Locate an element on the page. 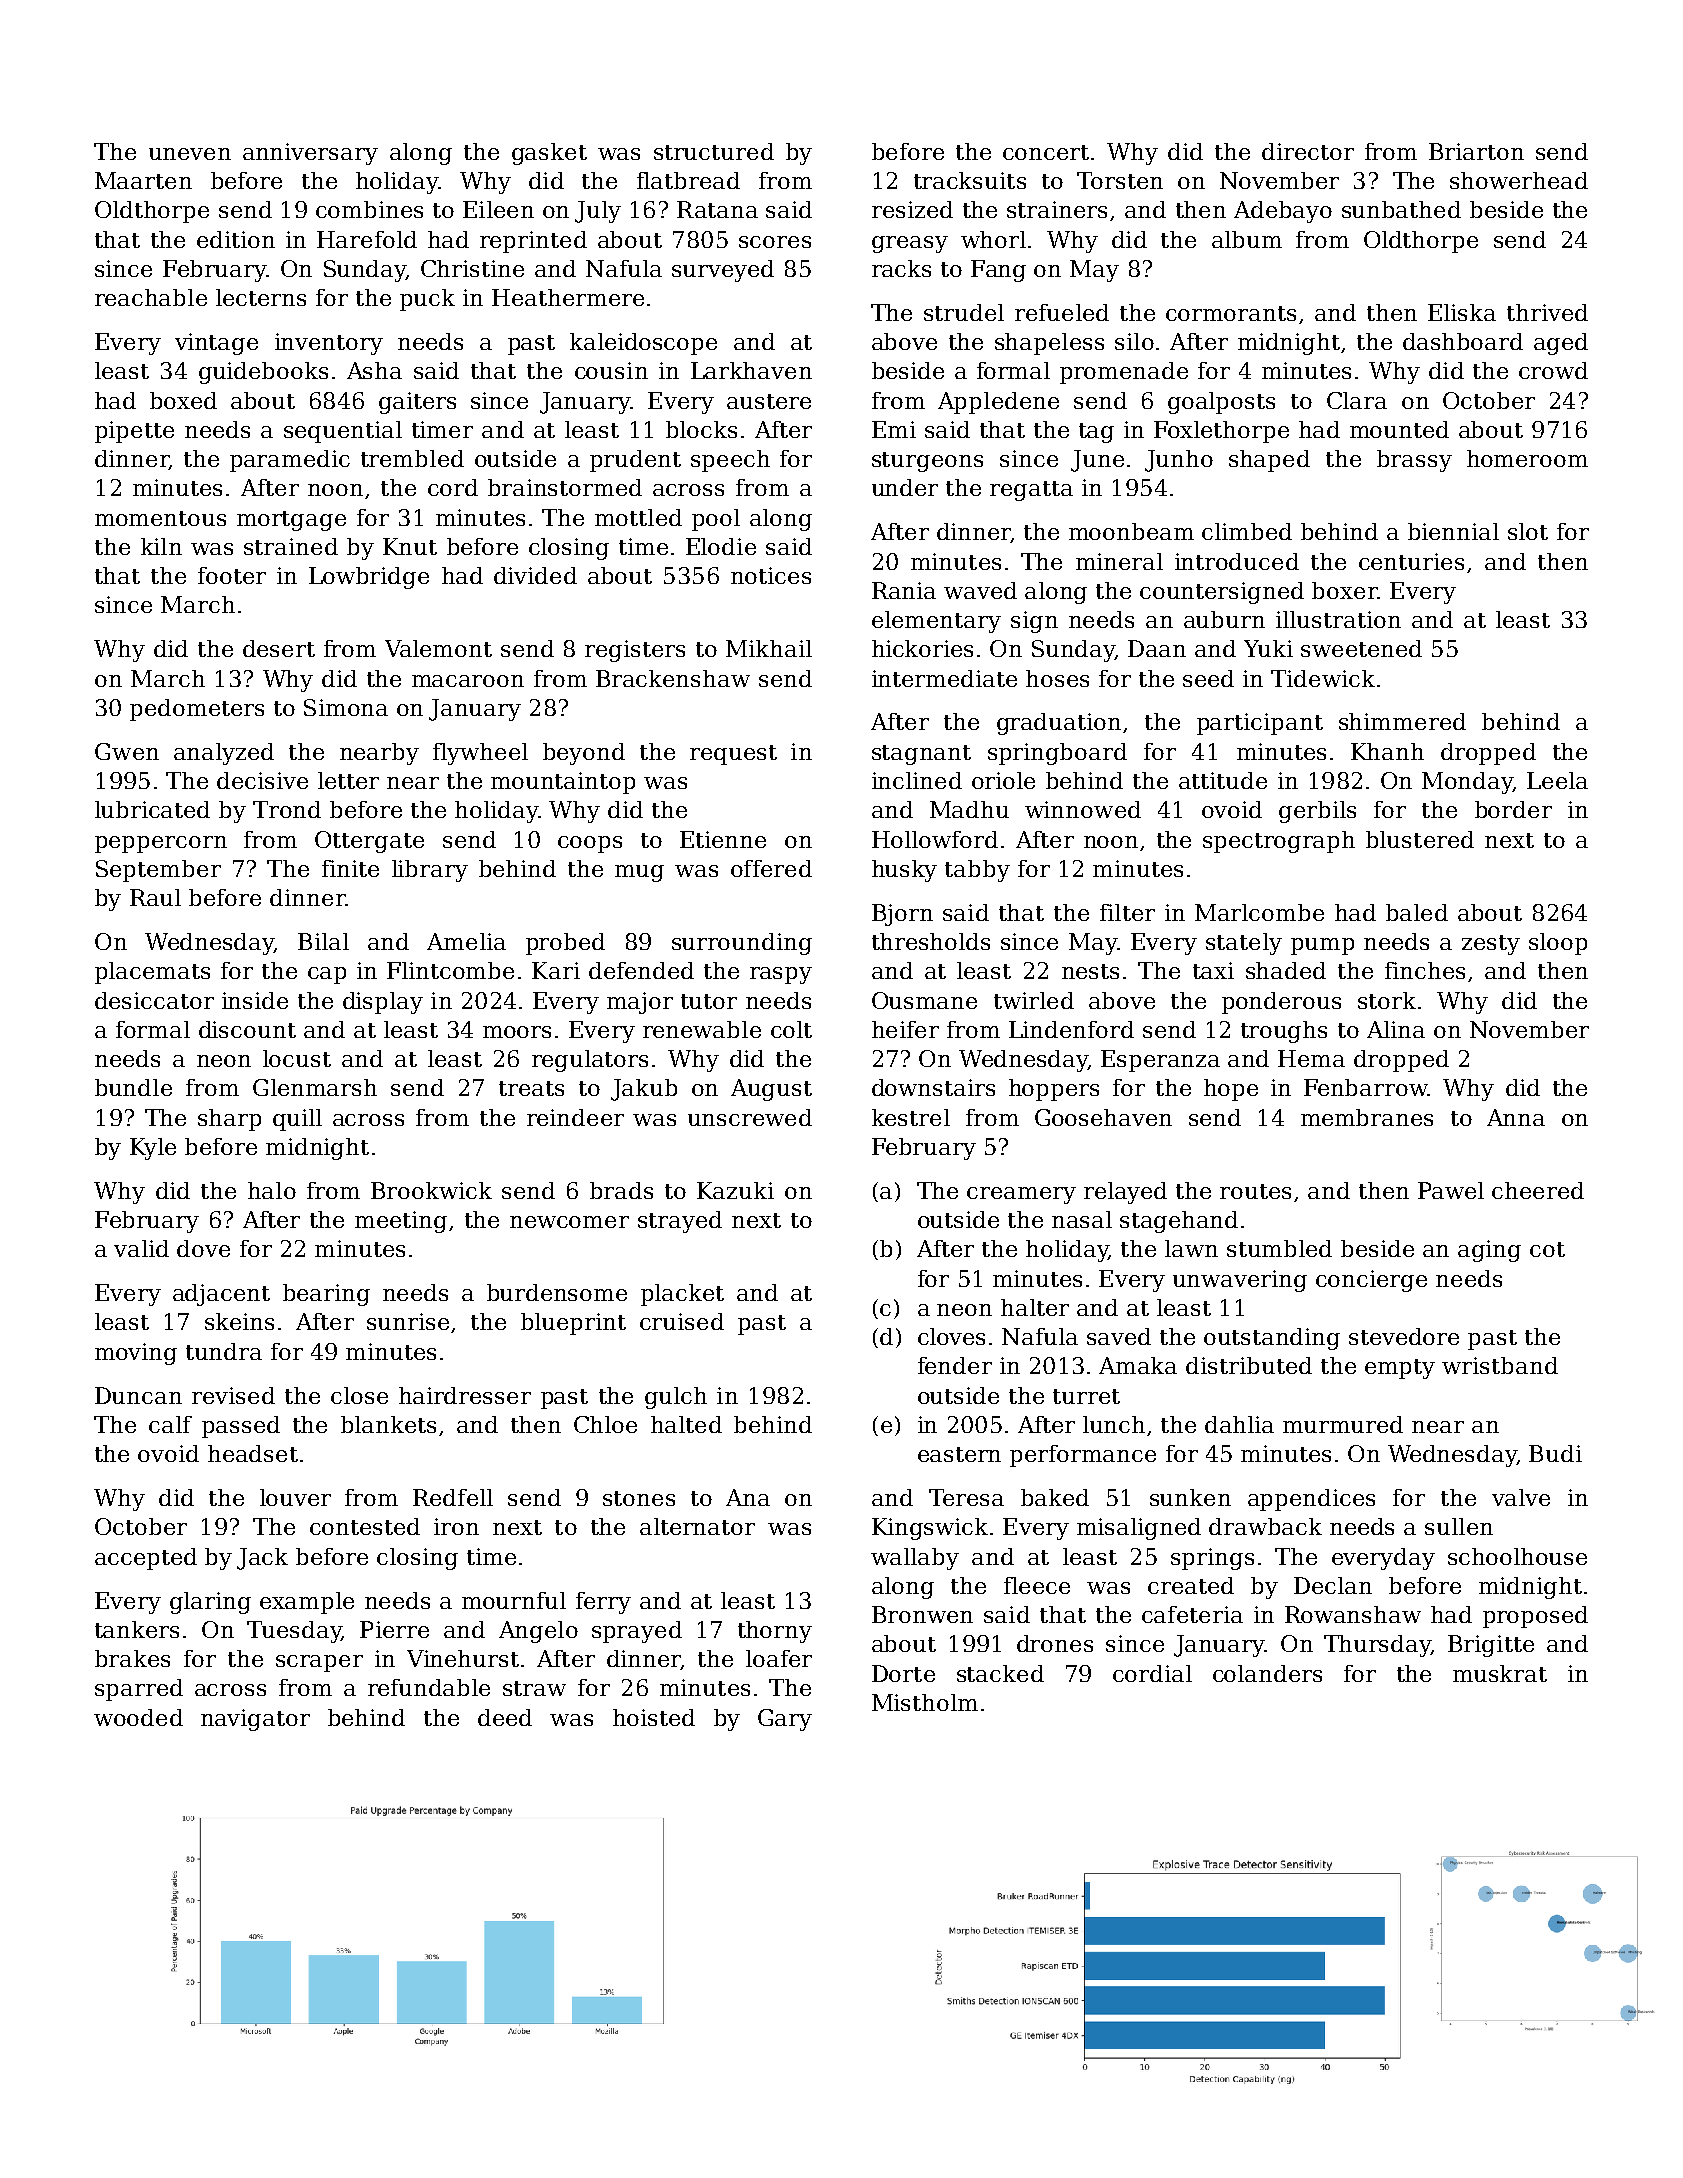 The image size is (1683, 2178). structured is located at coordinates (714, 151).
